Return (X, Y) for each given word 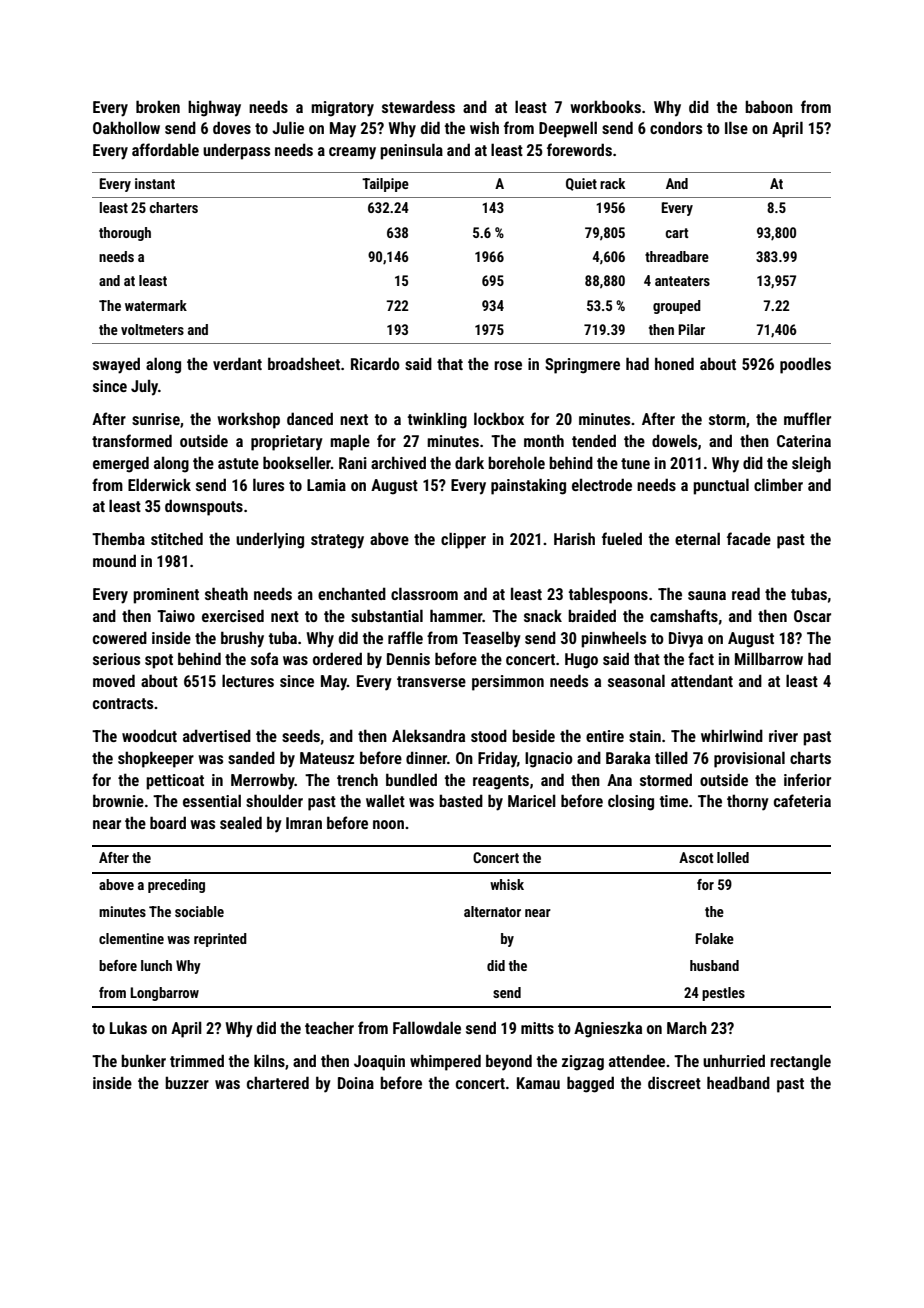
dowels (674, 440)
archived (398, 462)
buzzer (187, 1082)
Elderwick (159, 484)
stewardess (418, 106)
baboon (769, 106)
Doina (356, 1083)
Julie (288, 127)
